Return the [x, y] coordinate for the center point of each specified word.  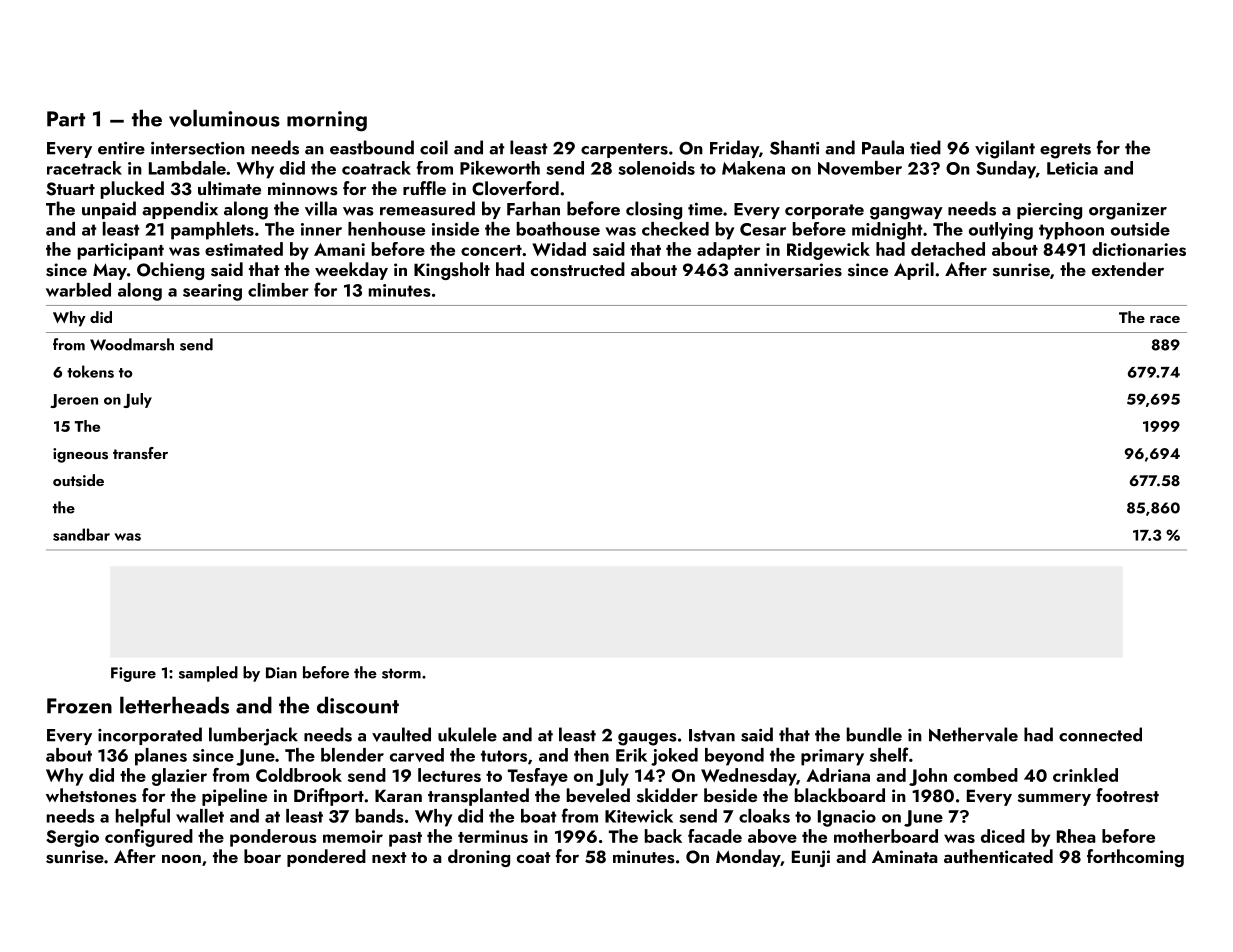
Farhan [533, 208]
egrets [1065, 151]
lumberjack [253, 736]
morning [327, 121]
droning [479, 858]
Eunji [811, 858]
